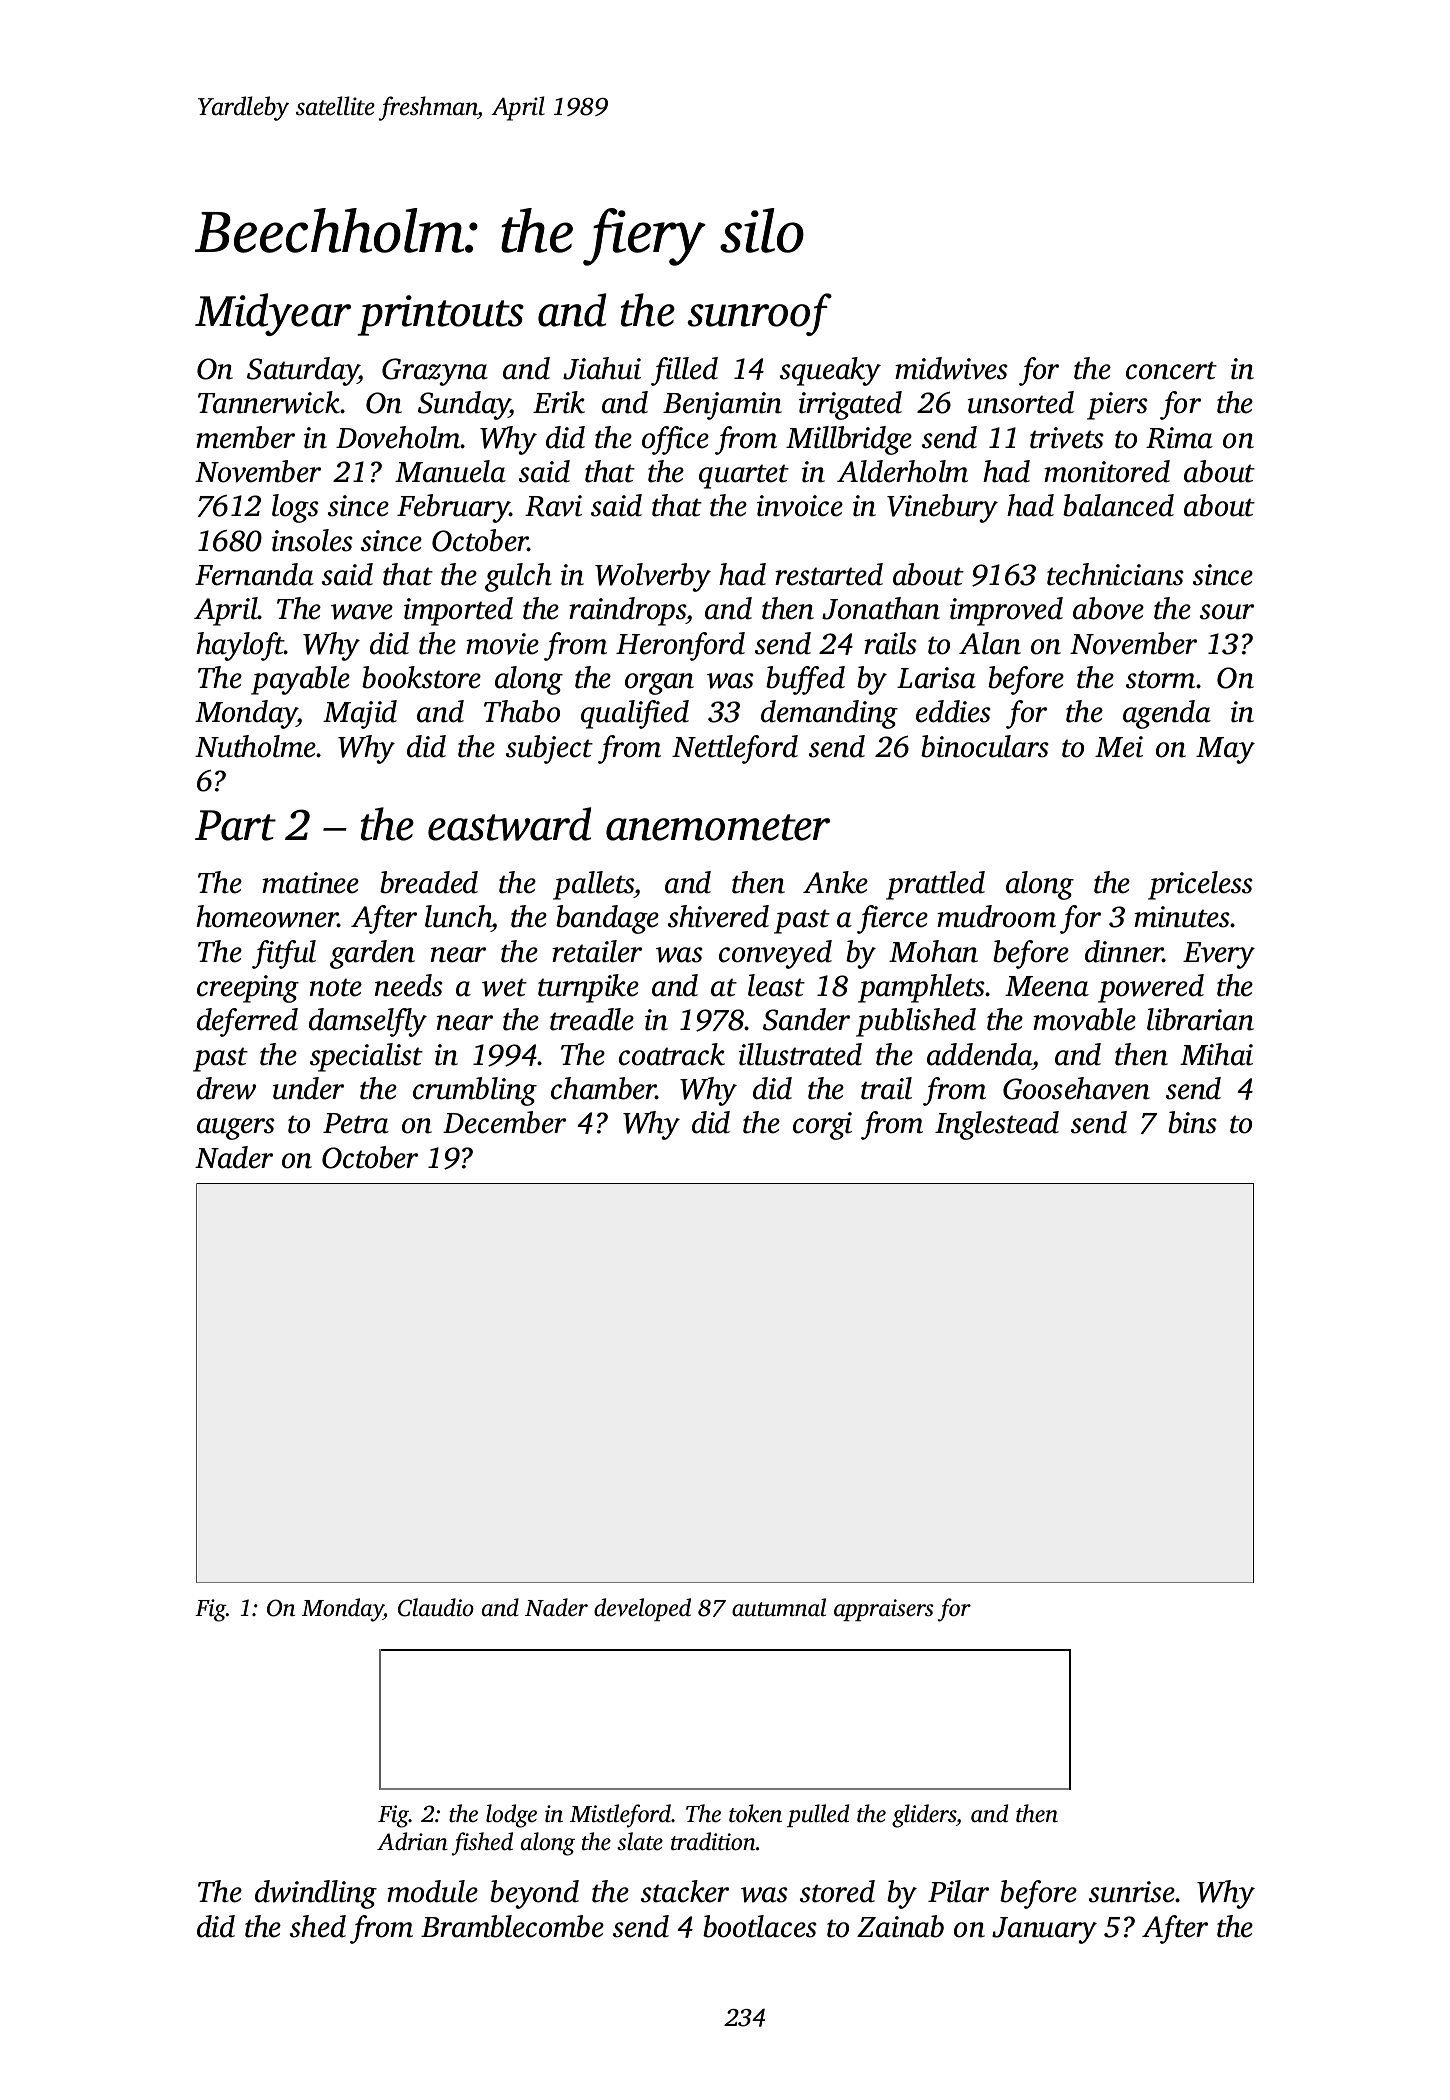 The height and width of the page is (2100, 1450). Describe the element at coordinates (602, 368) in the page. I see `Jiahui` at that location.
